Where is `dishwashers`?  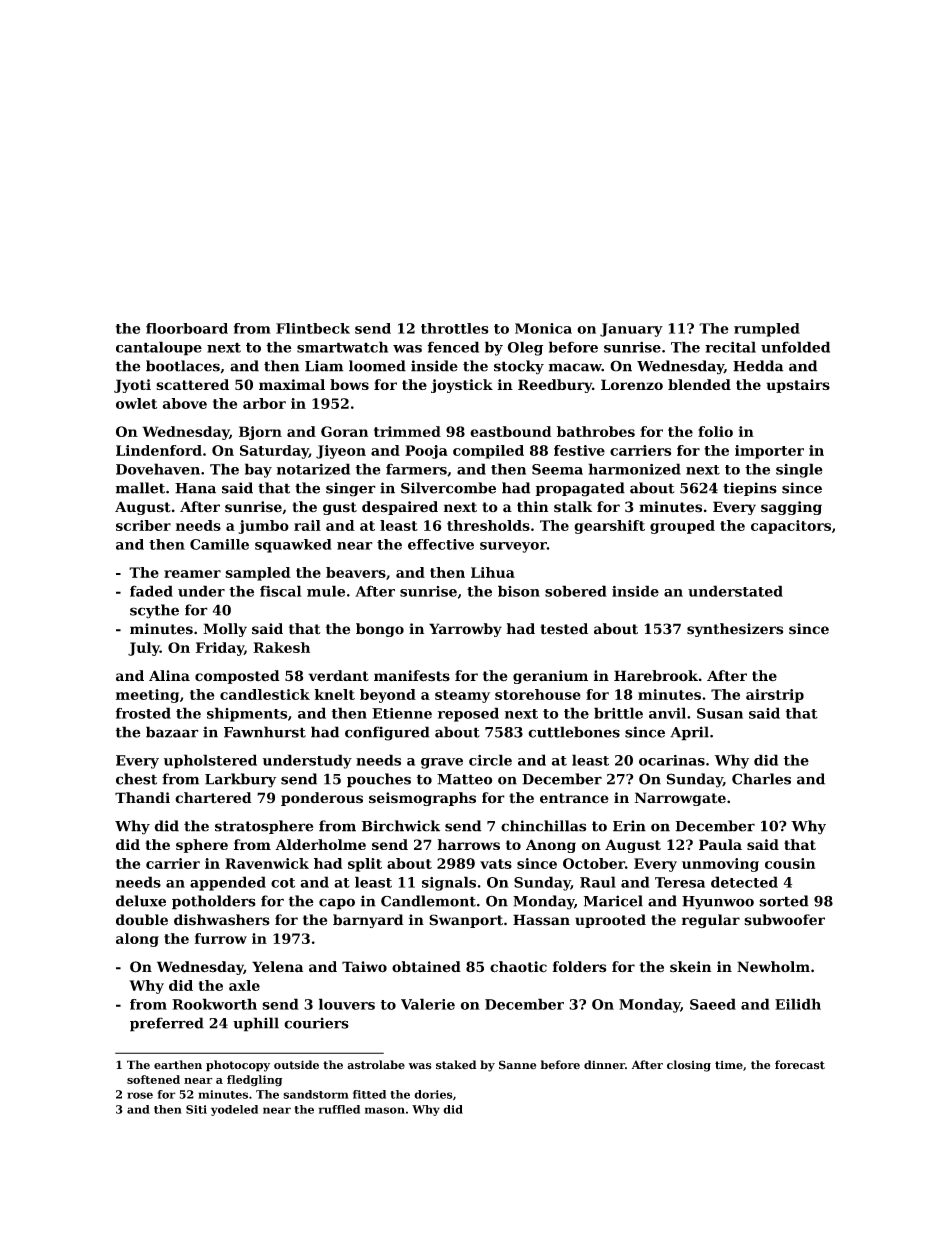
dishwashers is located at coordinates (222, 920).
